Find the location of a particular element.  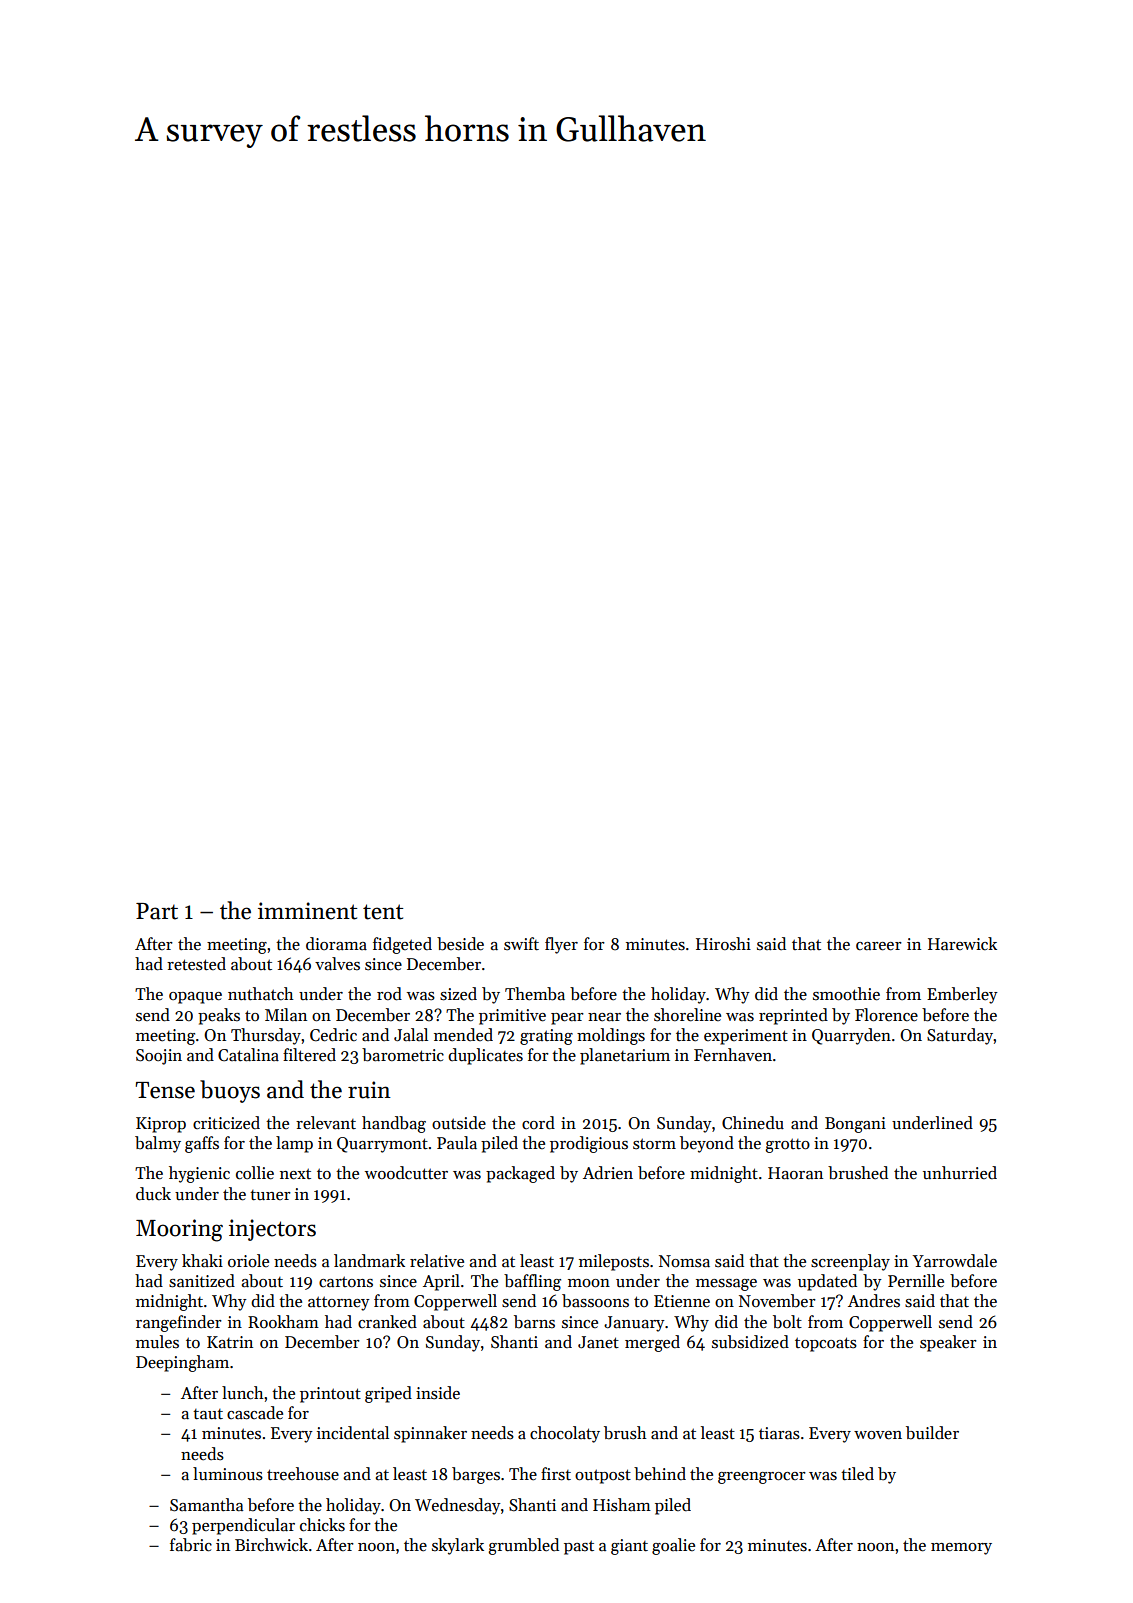

flyer is located at coordinates (561, 945).
